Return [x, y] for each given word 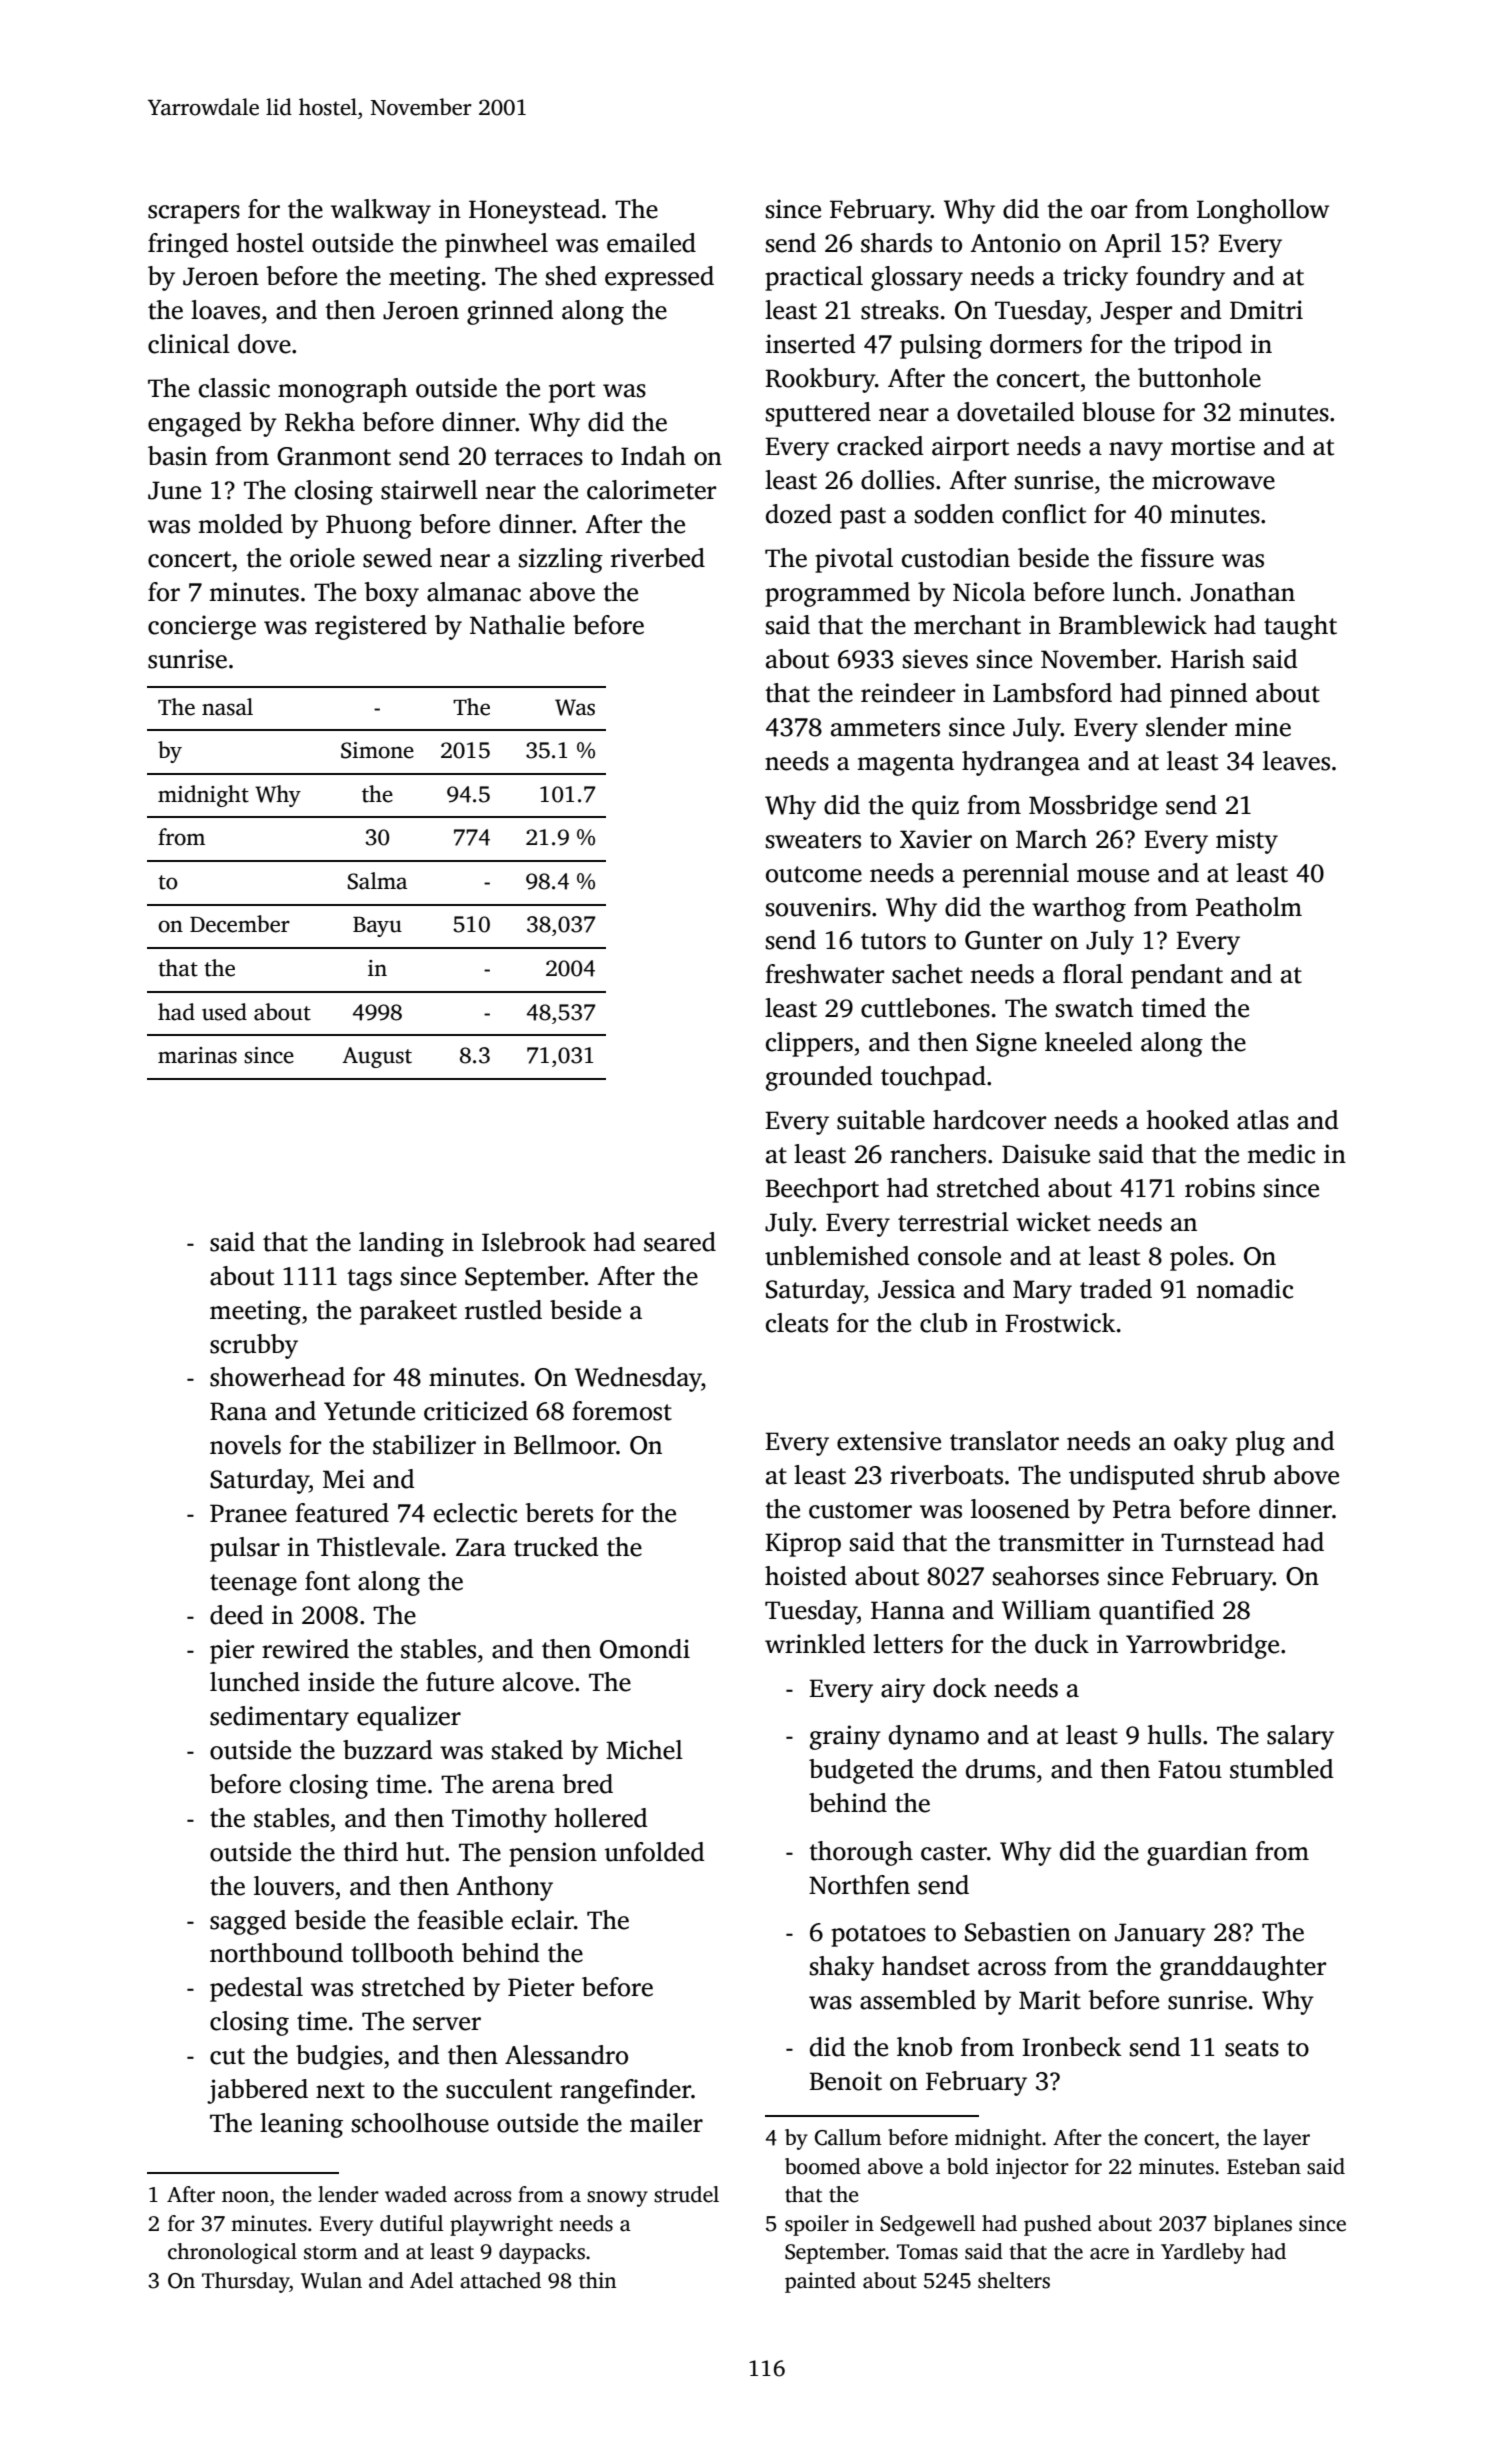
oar [1109, 212]
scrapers [194, 214]
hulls [1174, 1735]
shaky [842, 1968]
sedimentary [279, 1718]
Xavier [936, 839]
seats [1252, 2048]
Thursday [246, 2282]
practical [814, 278]
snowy [617, 2199]
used [224, 1012]
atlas [1263, 1120]
